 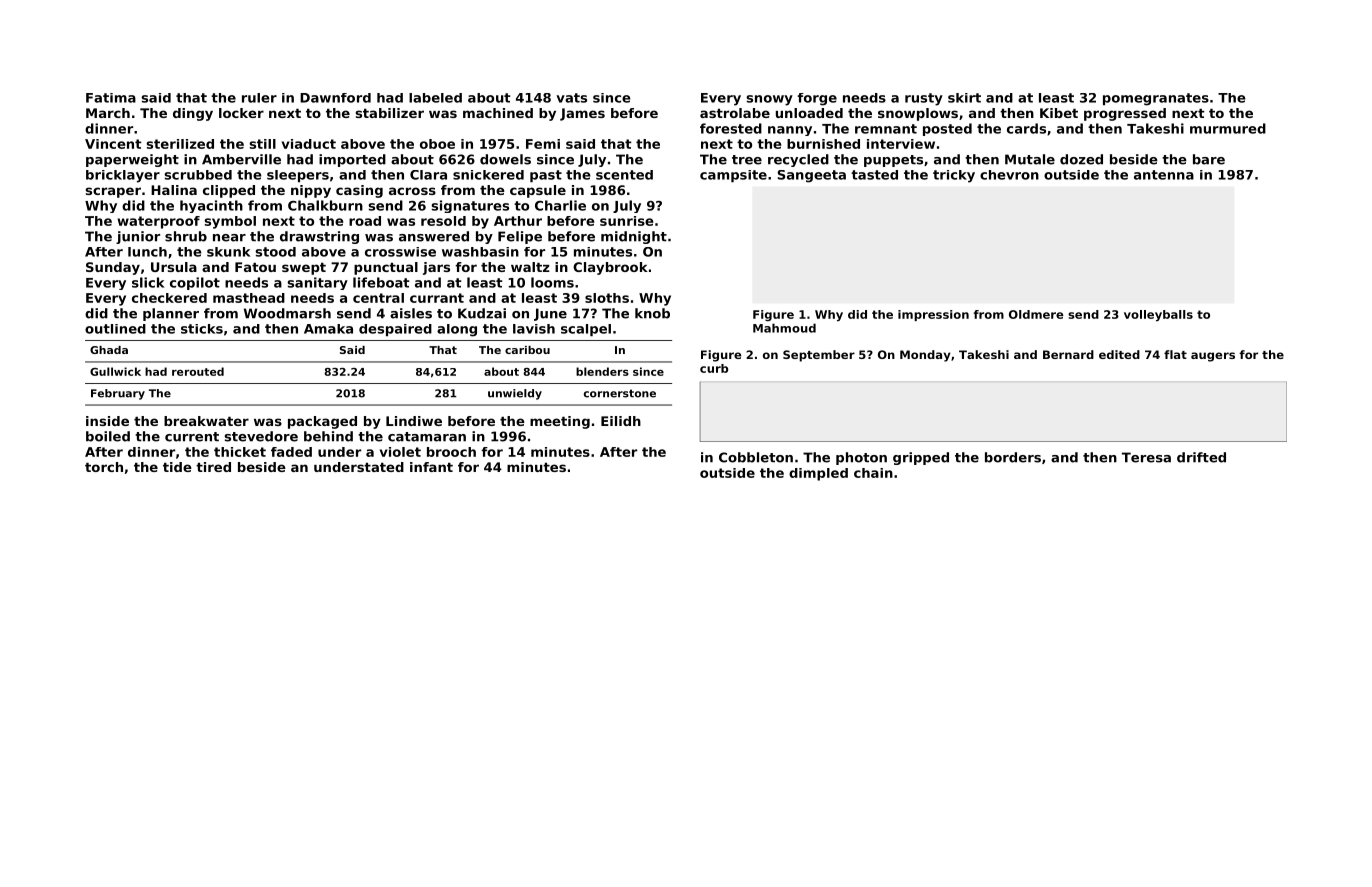 I want to click on Sangeeta, so click(x=812, y=176).
